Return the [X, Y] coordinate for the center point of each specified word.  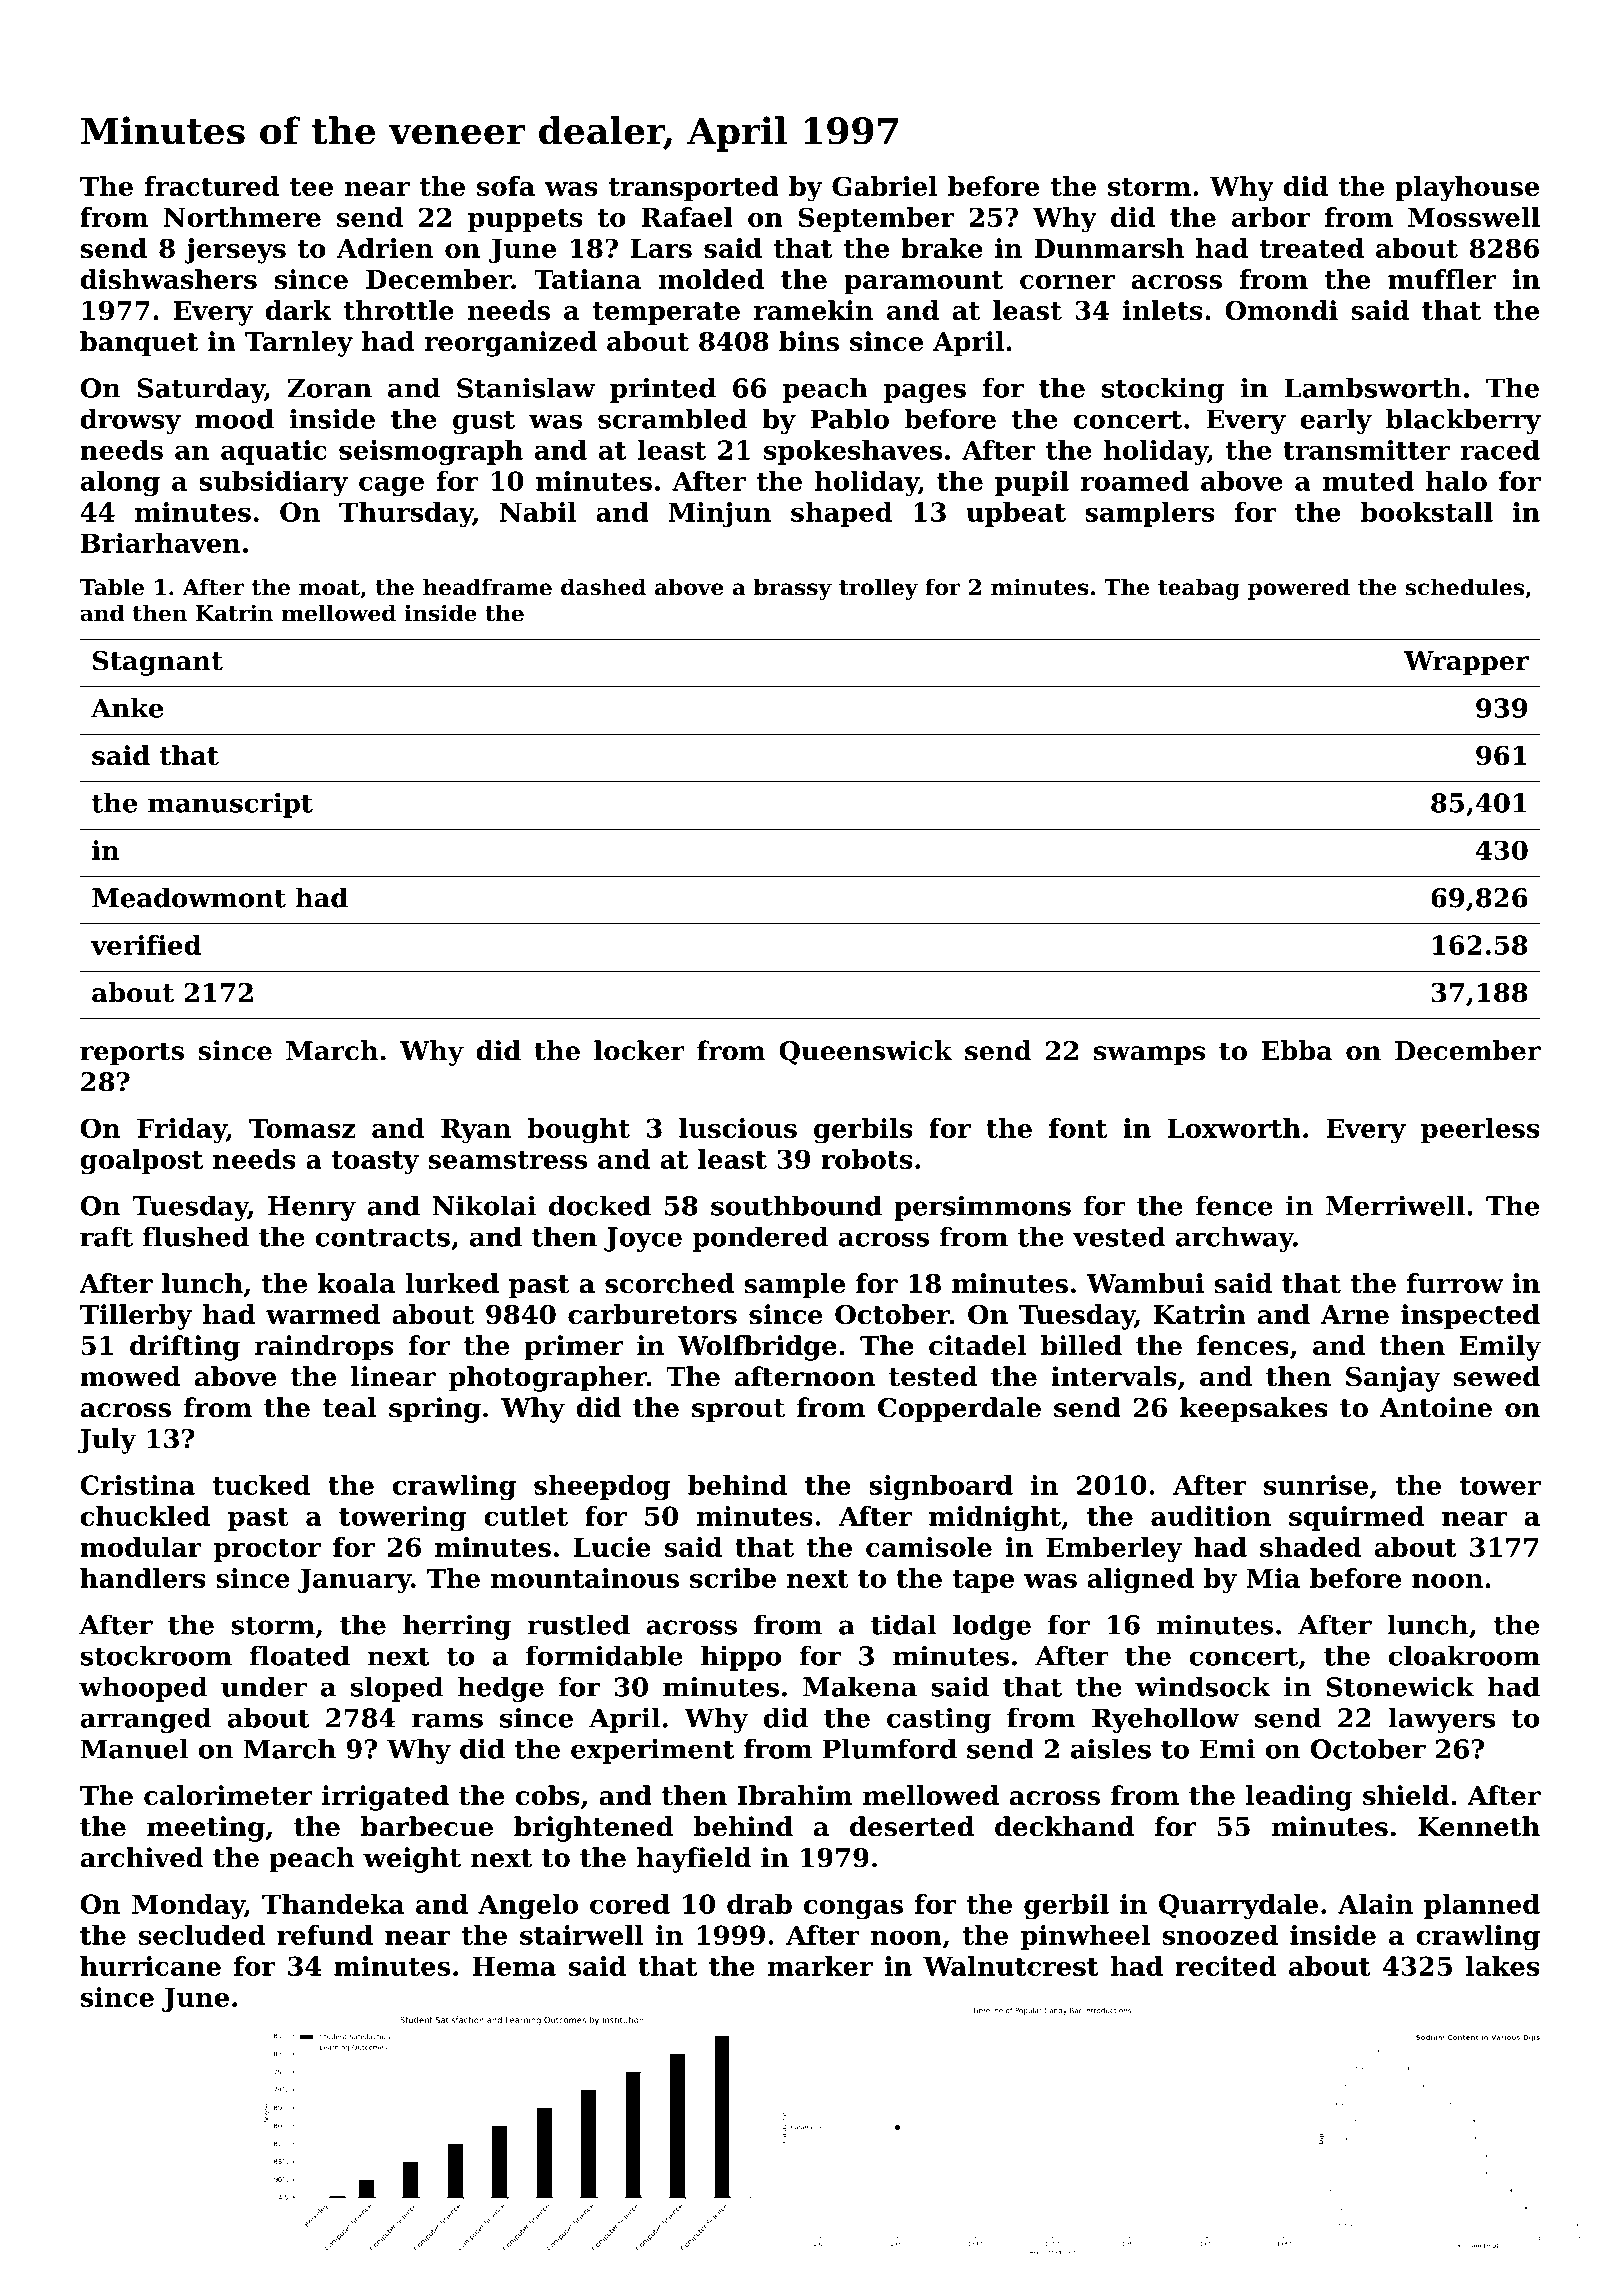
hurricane [150, 1966]
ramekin [813, 310]
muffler [1442, 279]
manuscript [230, 805]
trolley [878, 589]
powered [1299, 589]
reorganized [510, 344]
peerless [1480, 1130]
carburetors [652, 1314]
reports [132, 1054]
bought [578, 1131]
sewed [1497, 1376]
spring [435, 1410]
